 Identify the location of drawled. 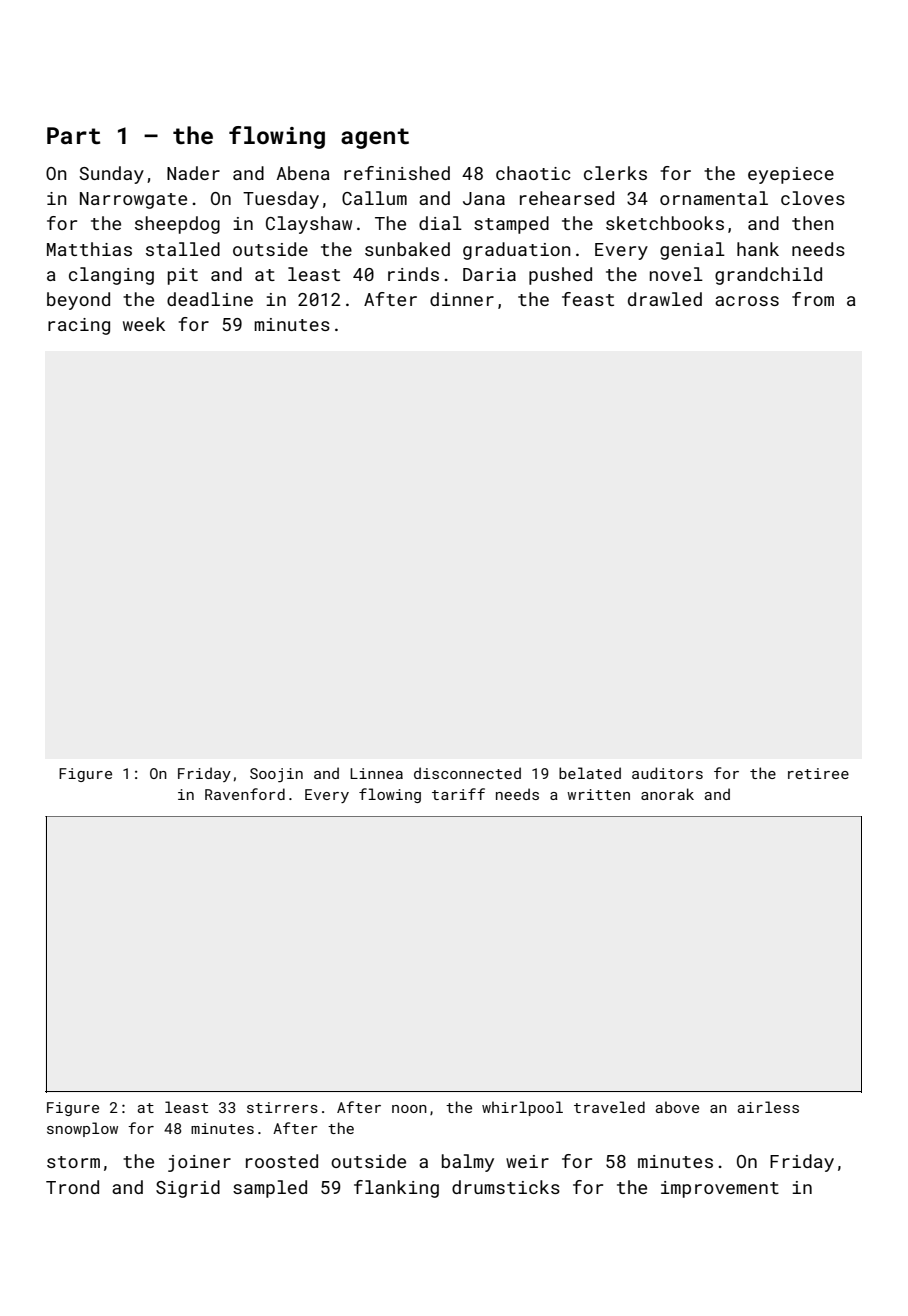
(665, 299).
